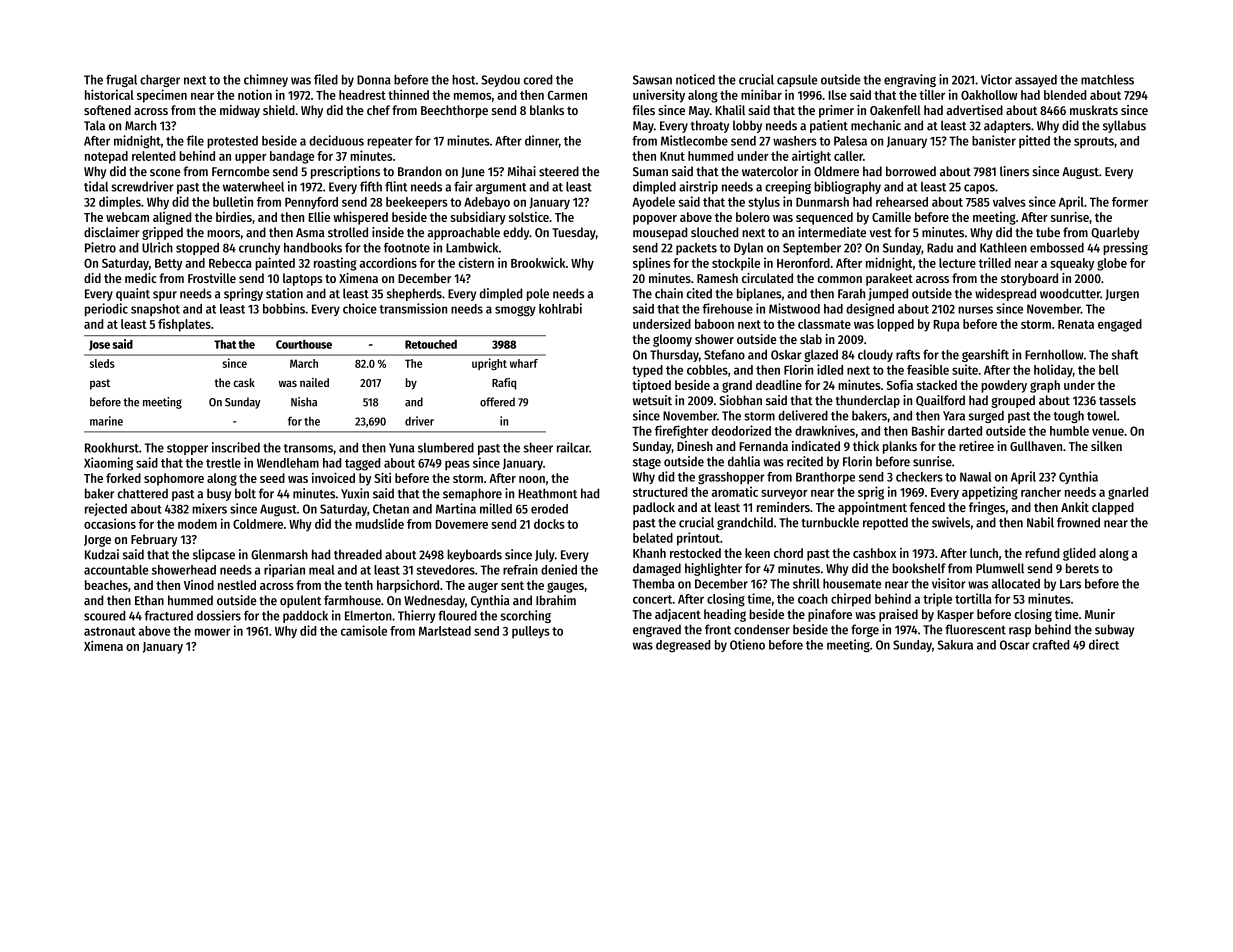 This page has height=952, width=1233. I want to click on Gullhaven, so click(1036, 446).
